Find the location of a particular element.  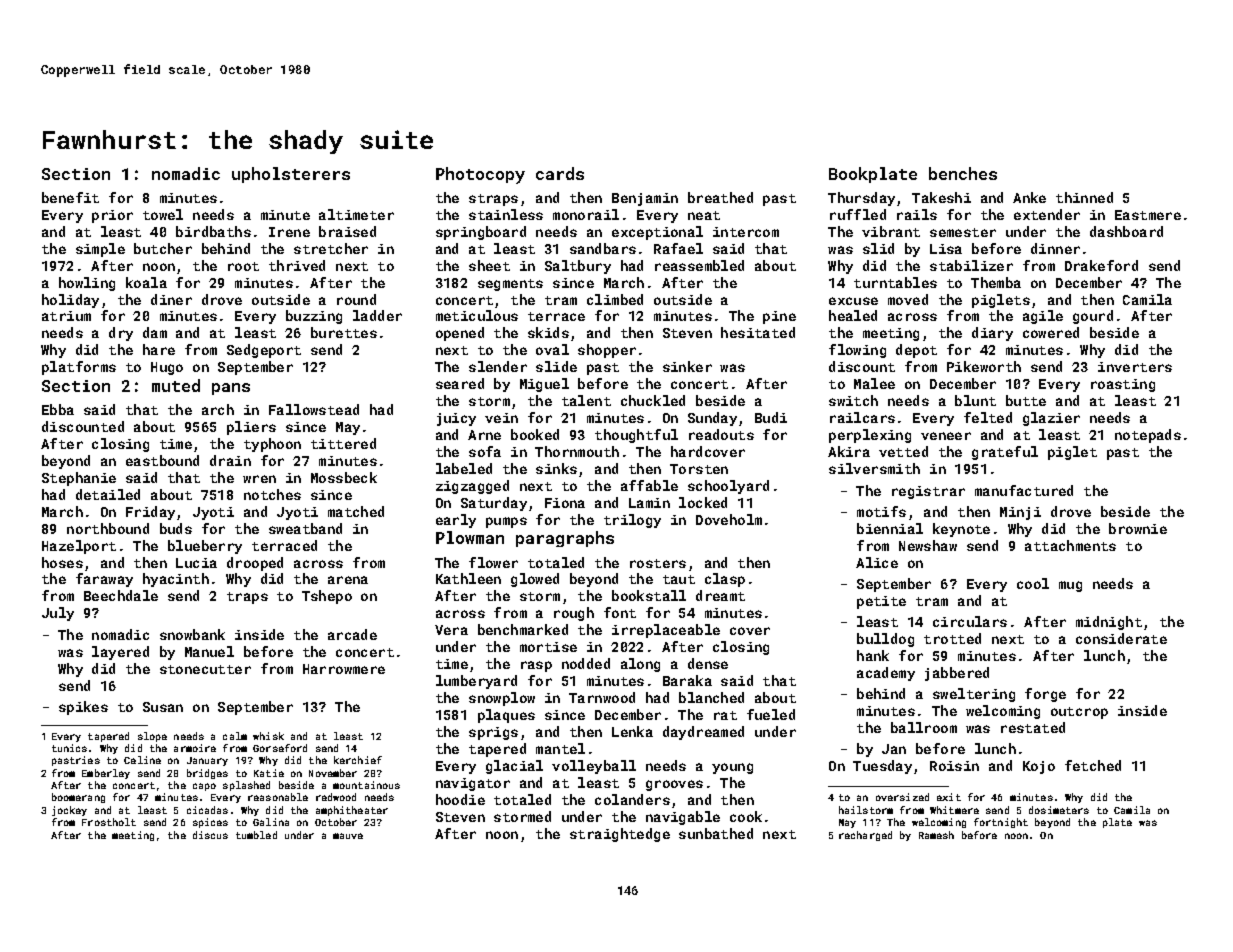

drooped is located at coordinates (255, 564).
